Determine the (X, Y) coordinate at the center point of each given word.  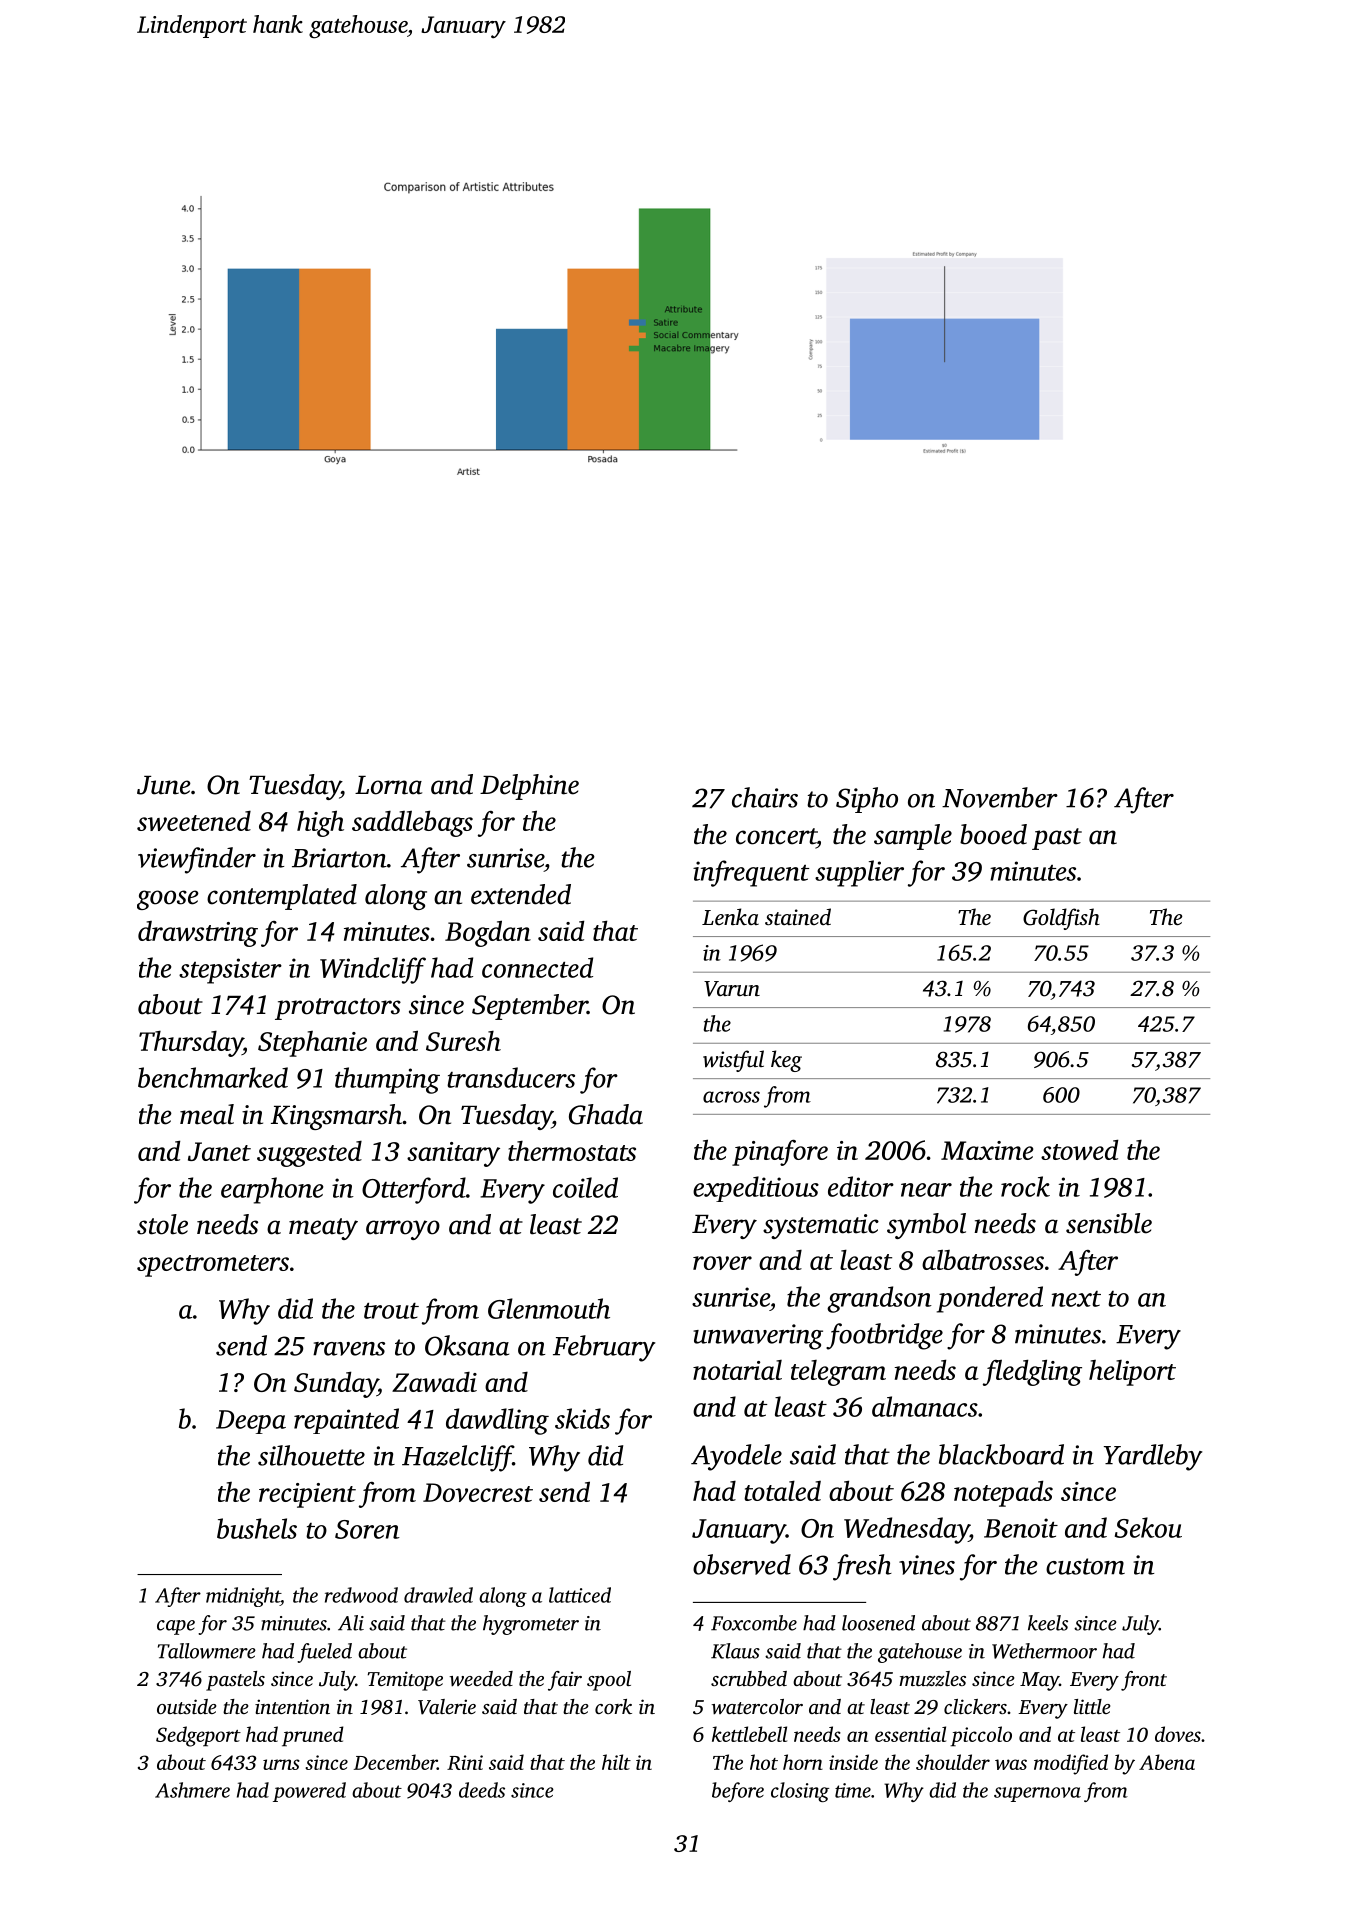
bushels (257, 1528)
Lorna (388, 785)
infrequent (751, 873)
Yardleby (1153, 1457)
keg (786, 1061)
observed (742, 1564)
